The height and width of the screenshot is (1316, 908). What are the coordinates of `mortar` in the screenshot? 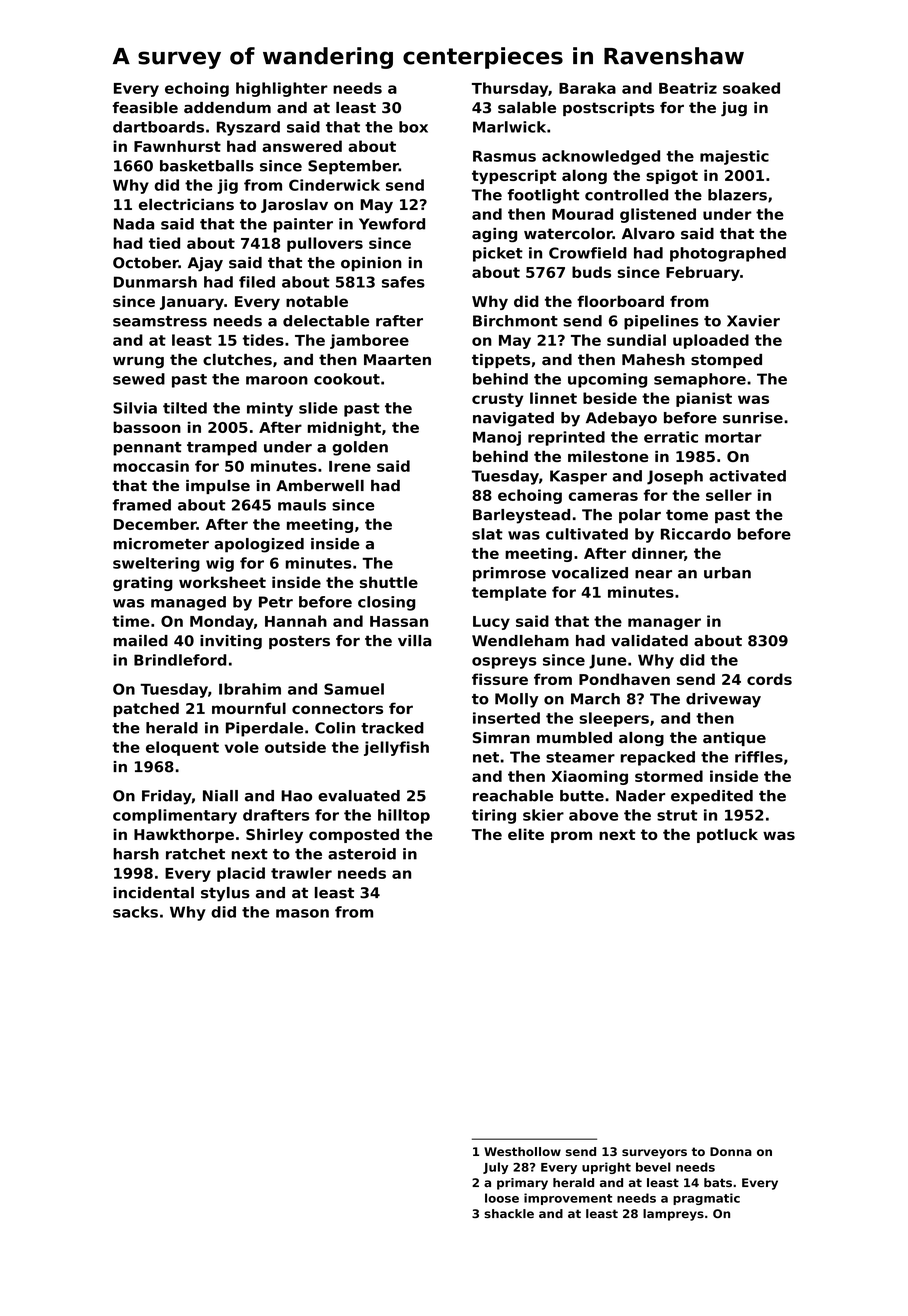 It's located at (733, 437).
